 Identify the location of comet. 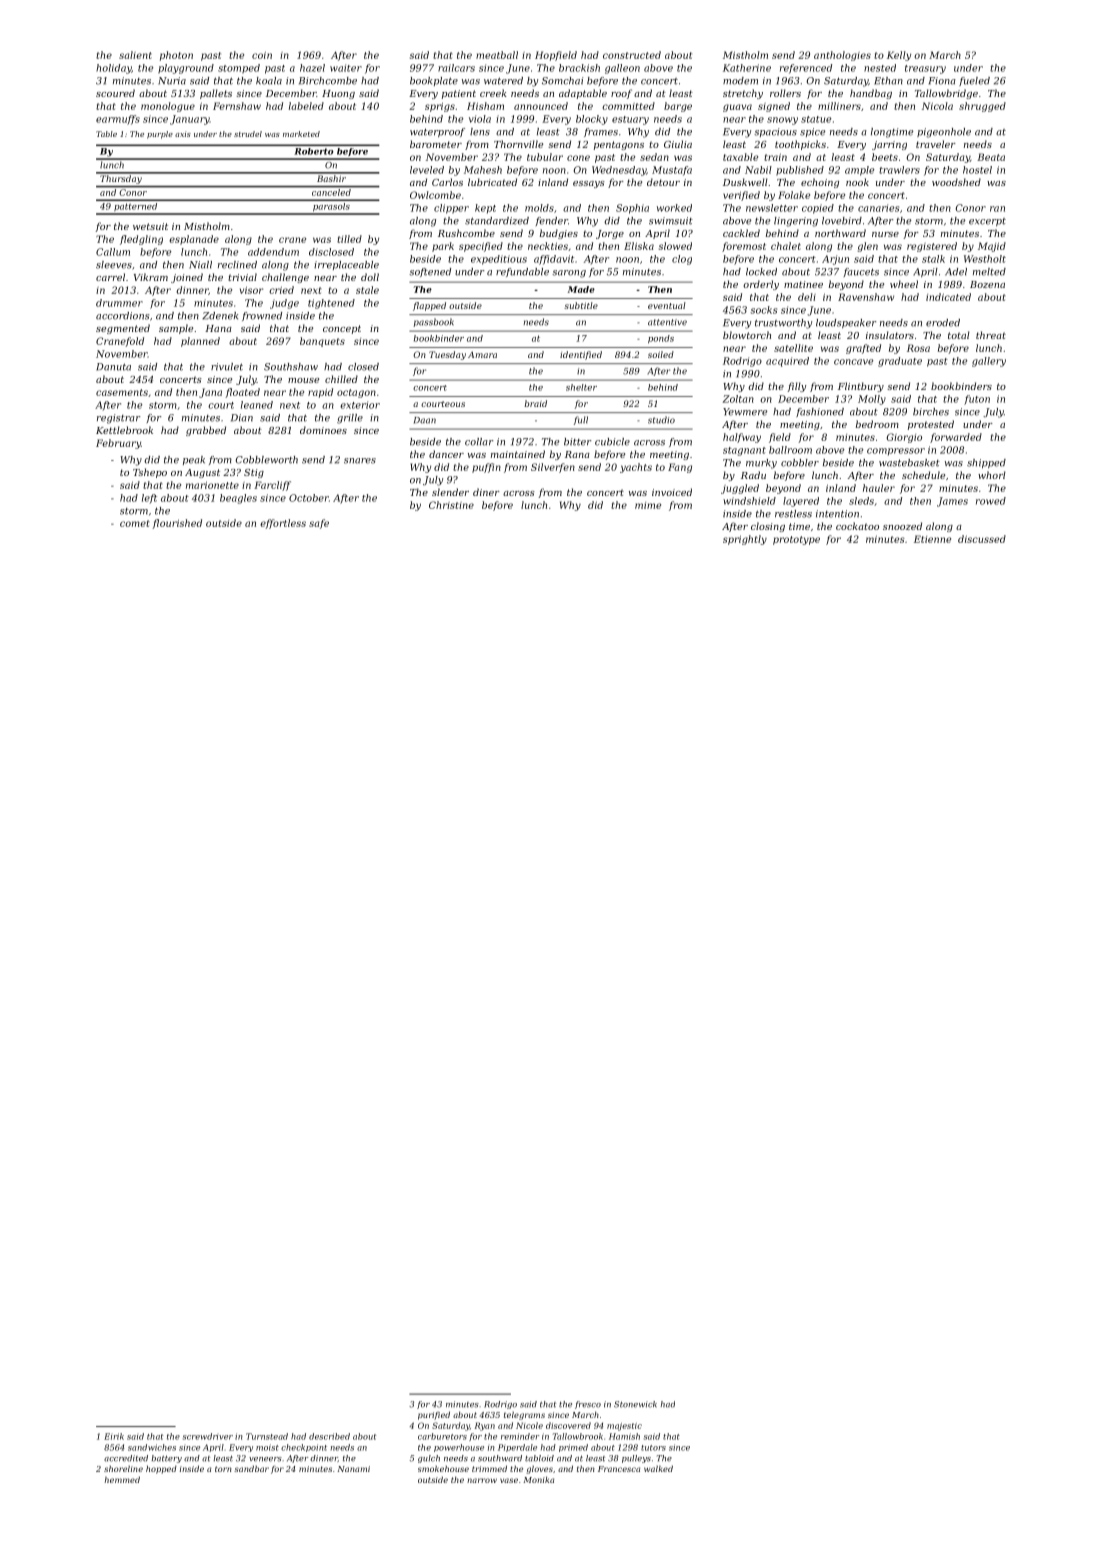
(135, 523).
